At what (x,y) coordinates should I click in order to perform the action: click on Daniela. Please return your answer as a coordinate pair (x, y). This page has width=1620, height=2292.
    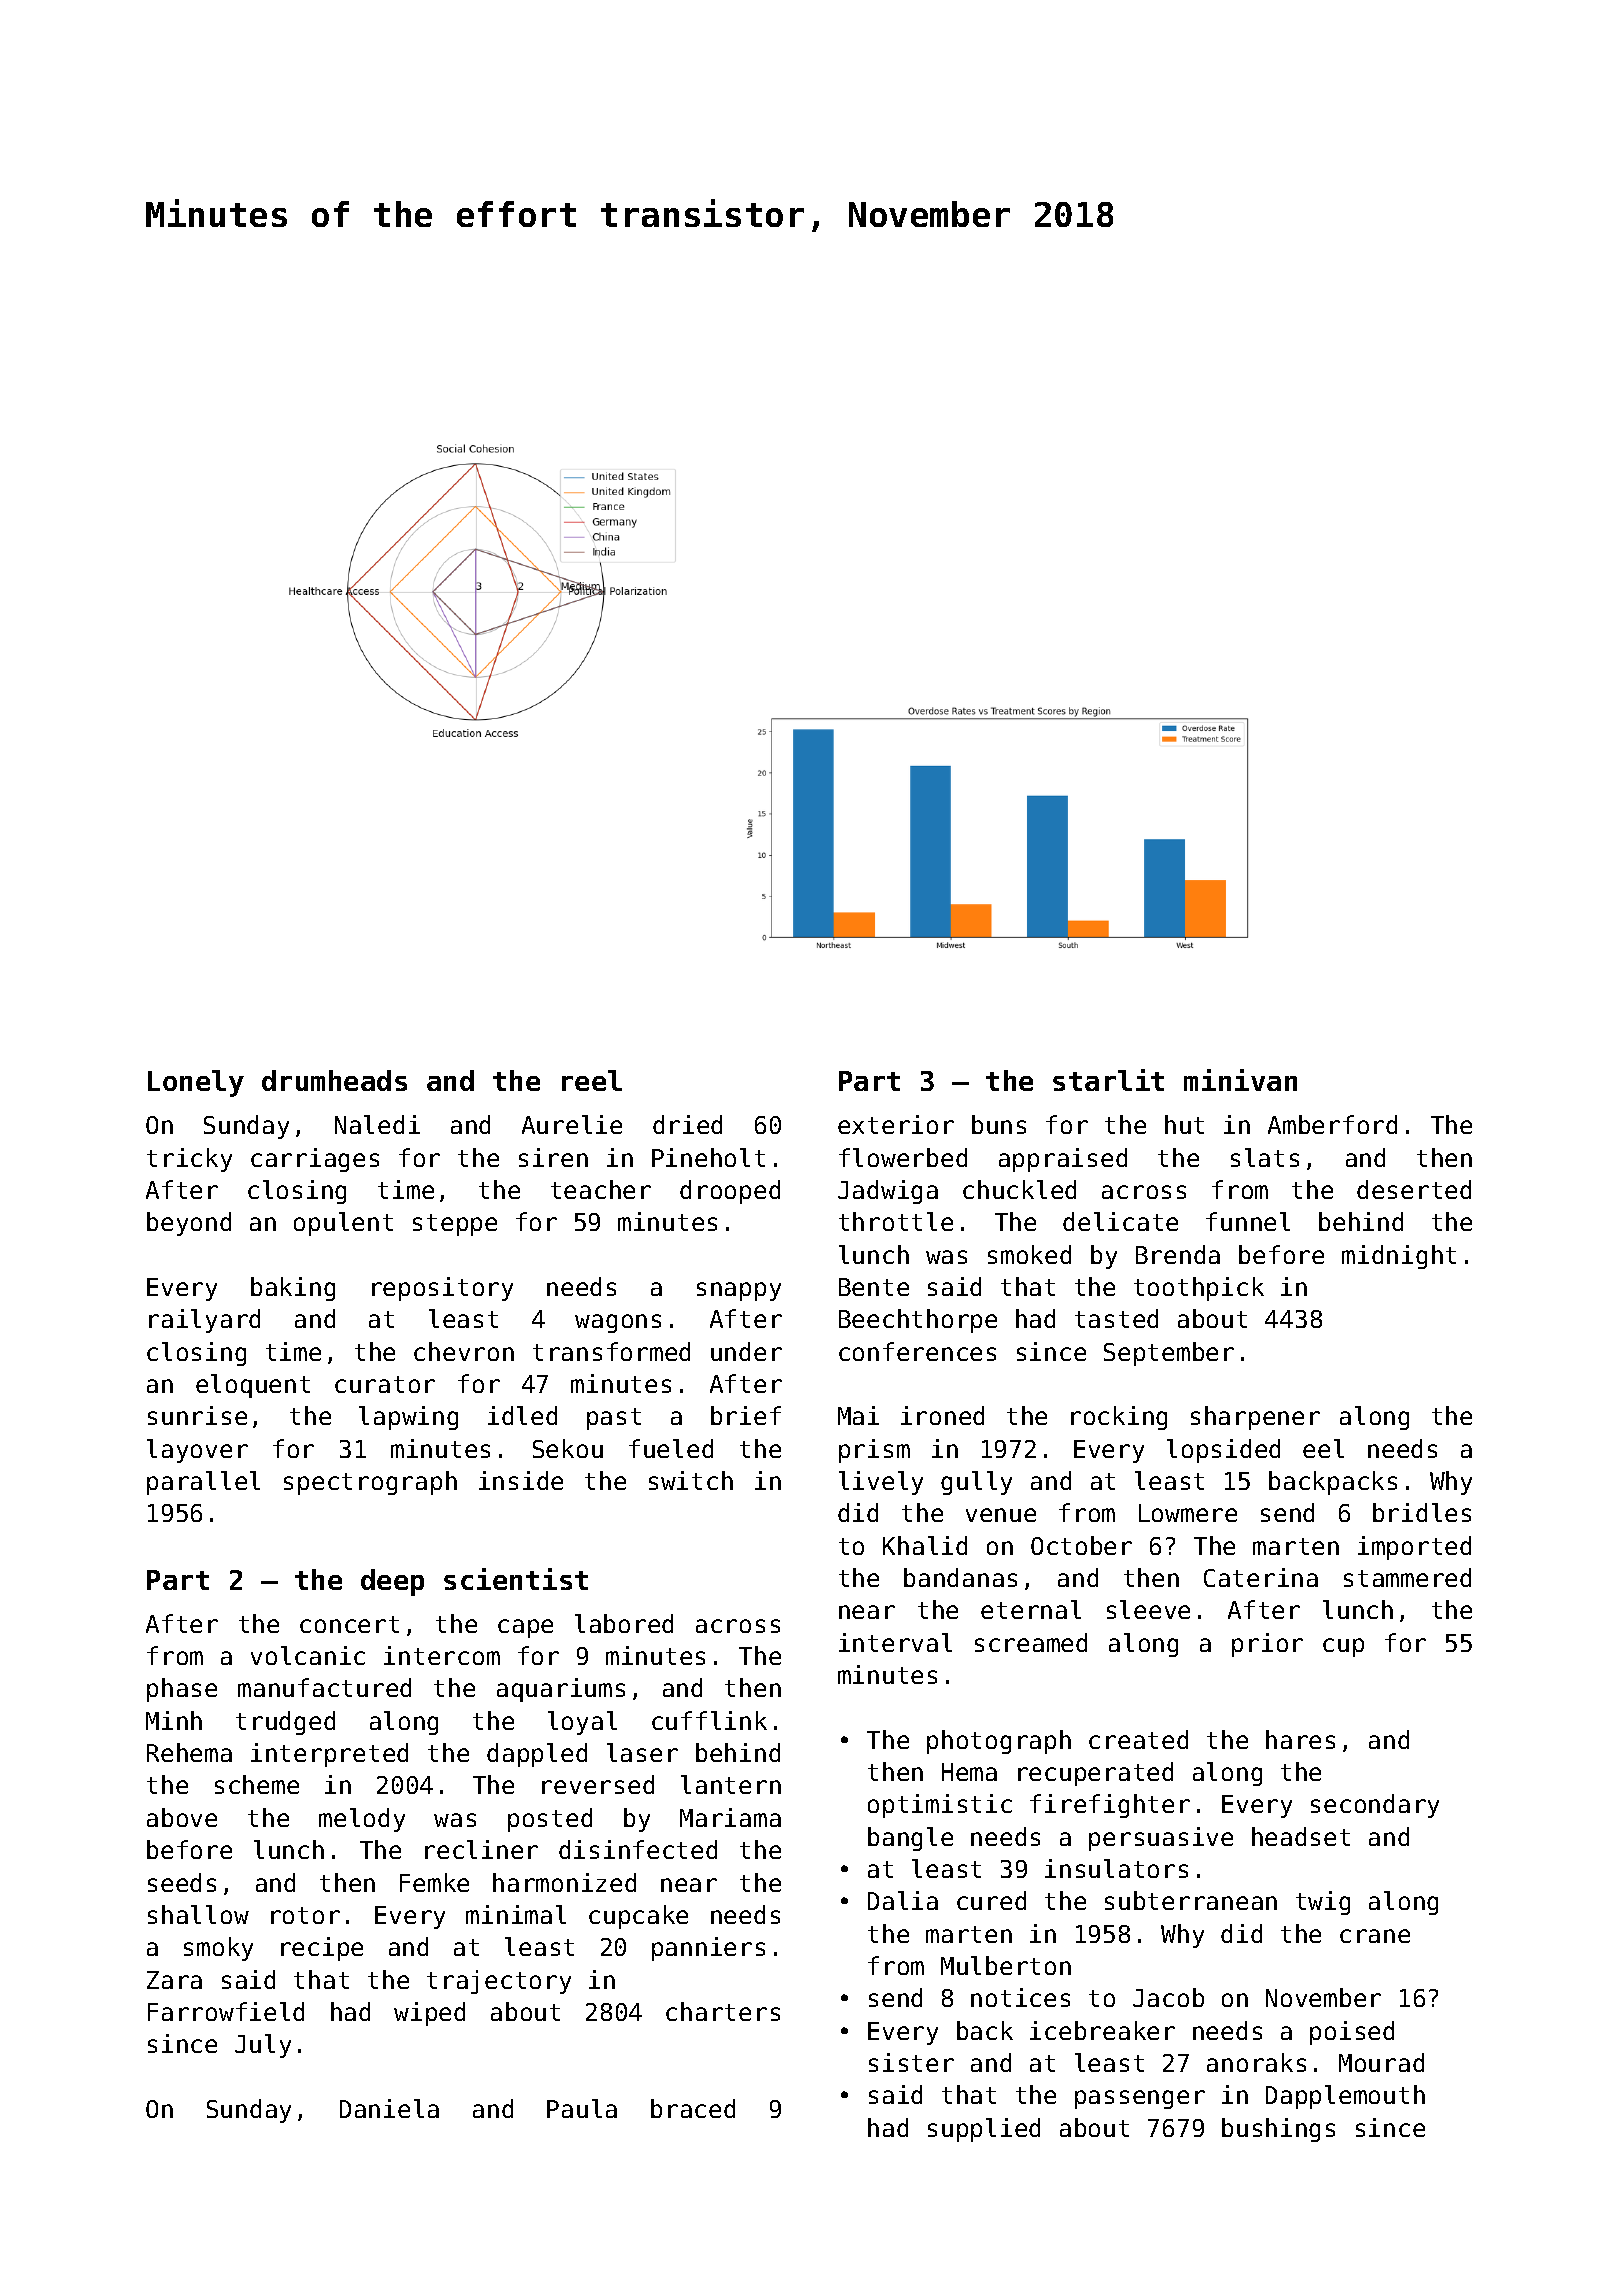
    Looking at the image, I should click on (389, 2108).
